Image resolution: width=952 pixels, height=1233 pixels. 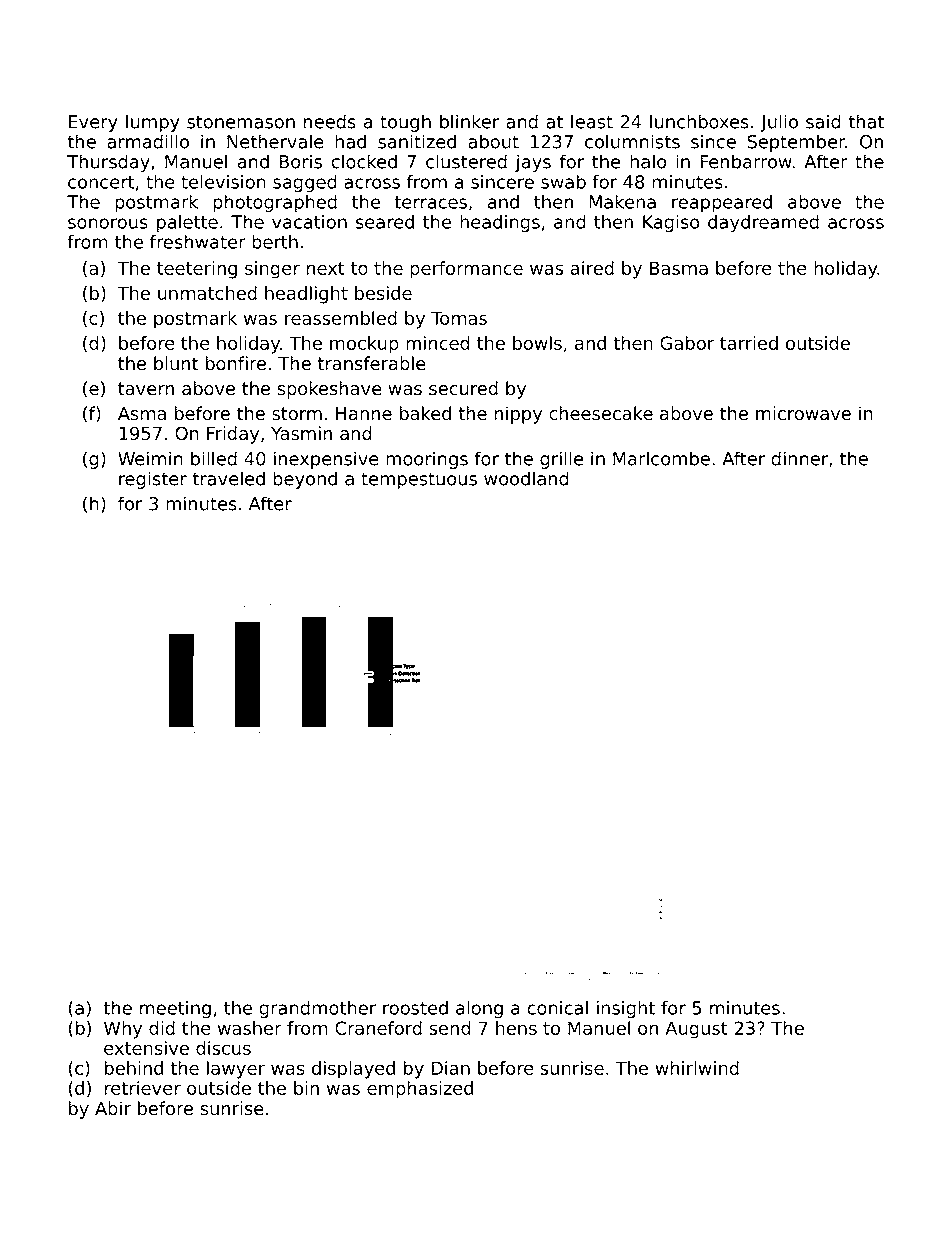 I want to click on stonemason, so click(x=241, y=122).
